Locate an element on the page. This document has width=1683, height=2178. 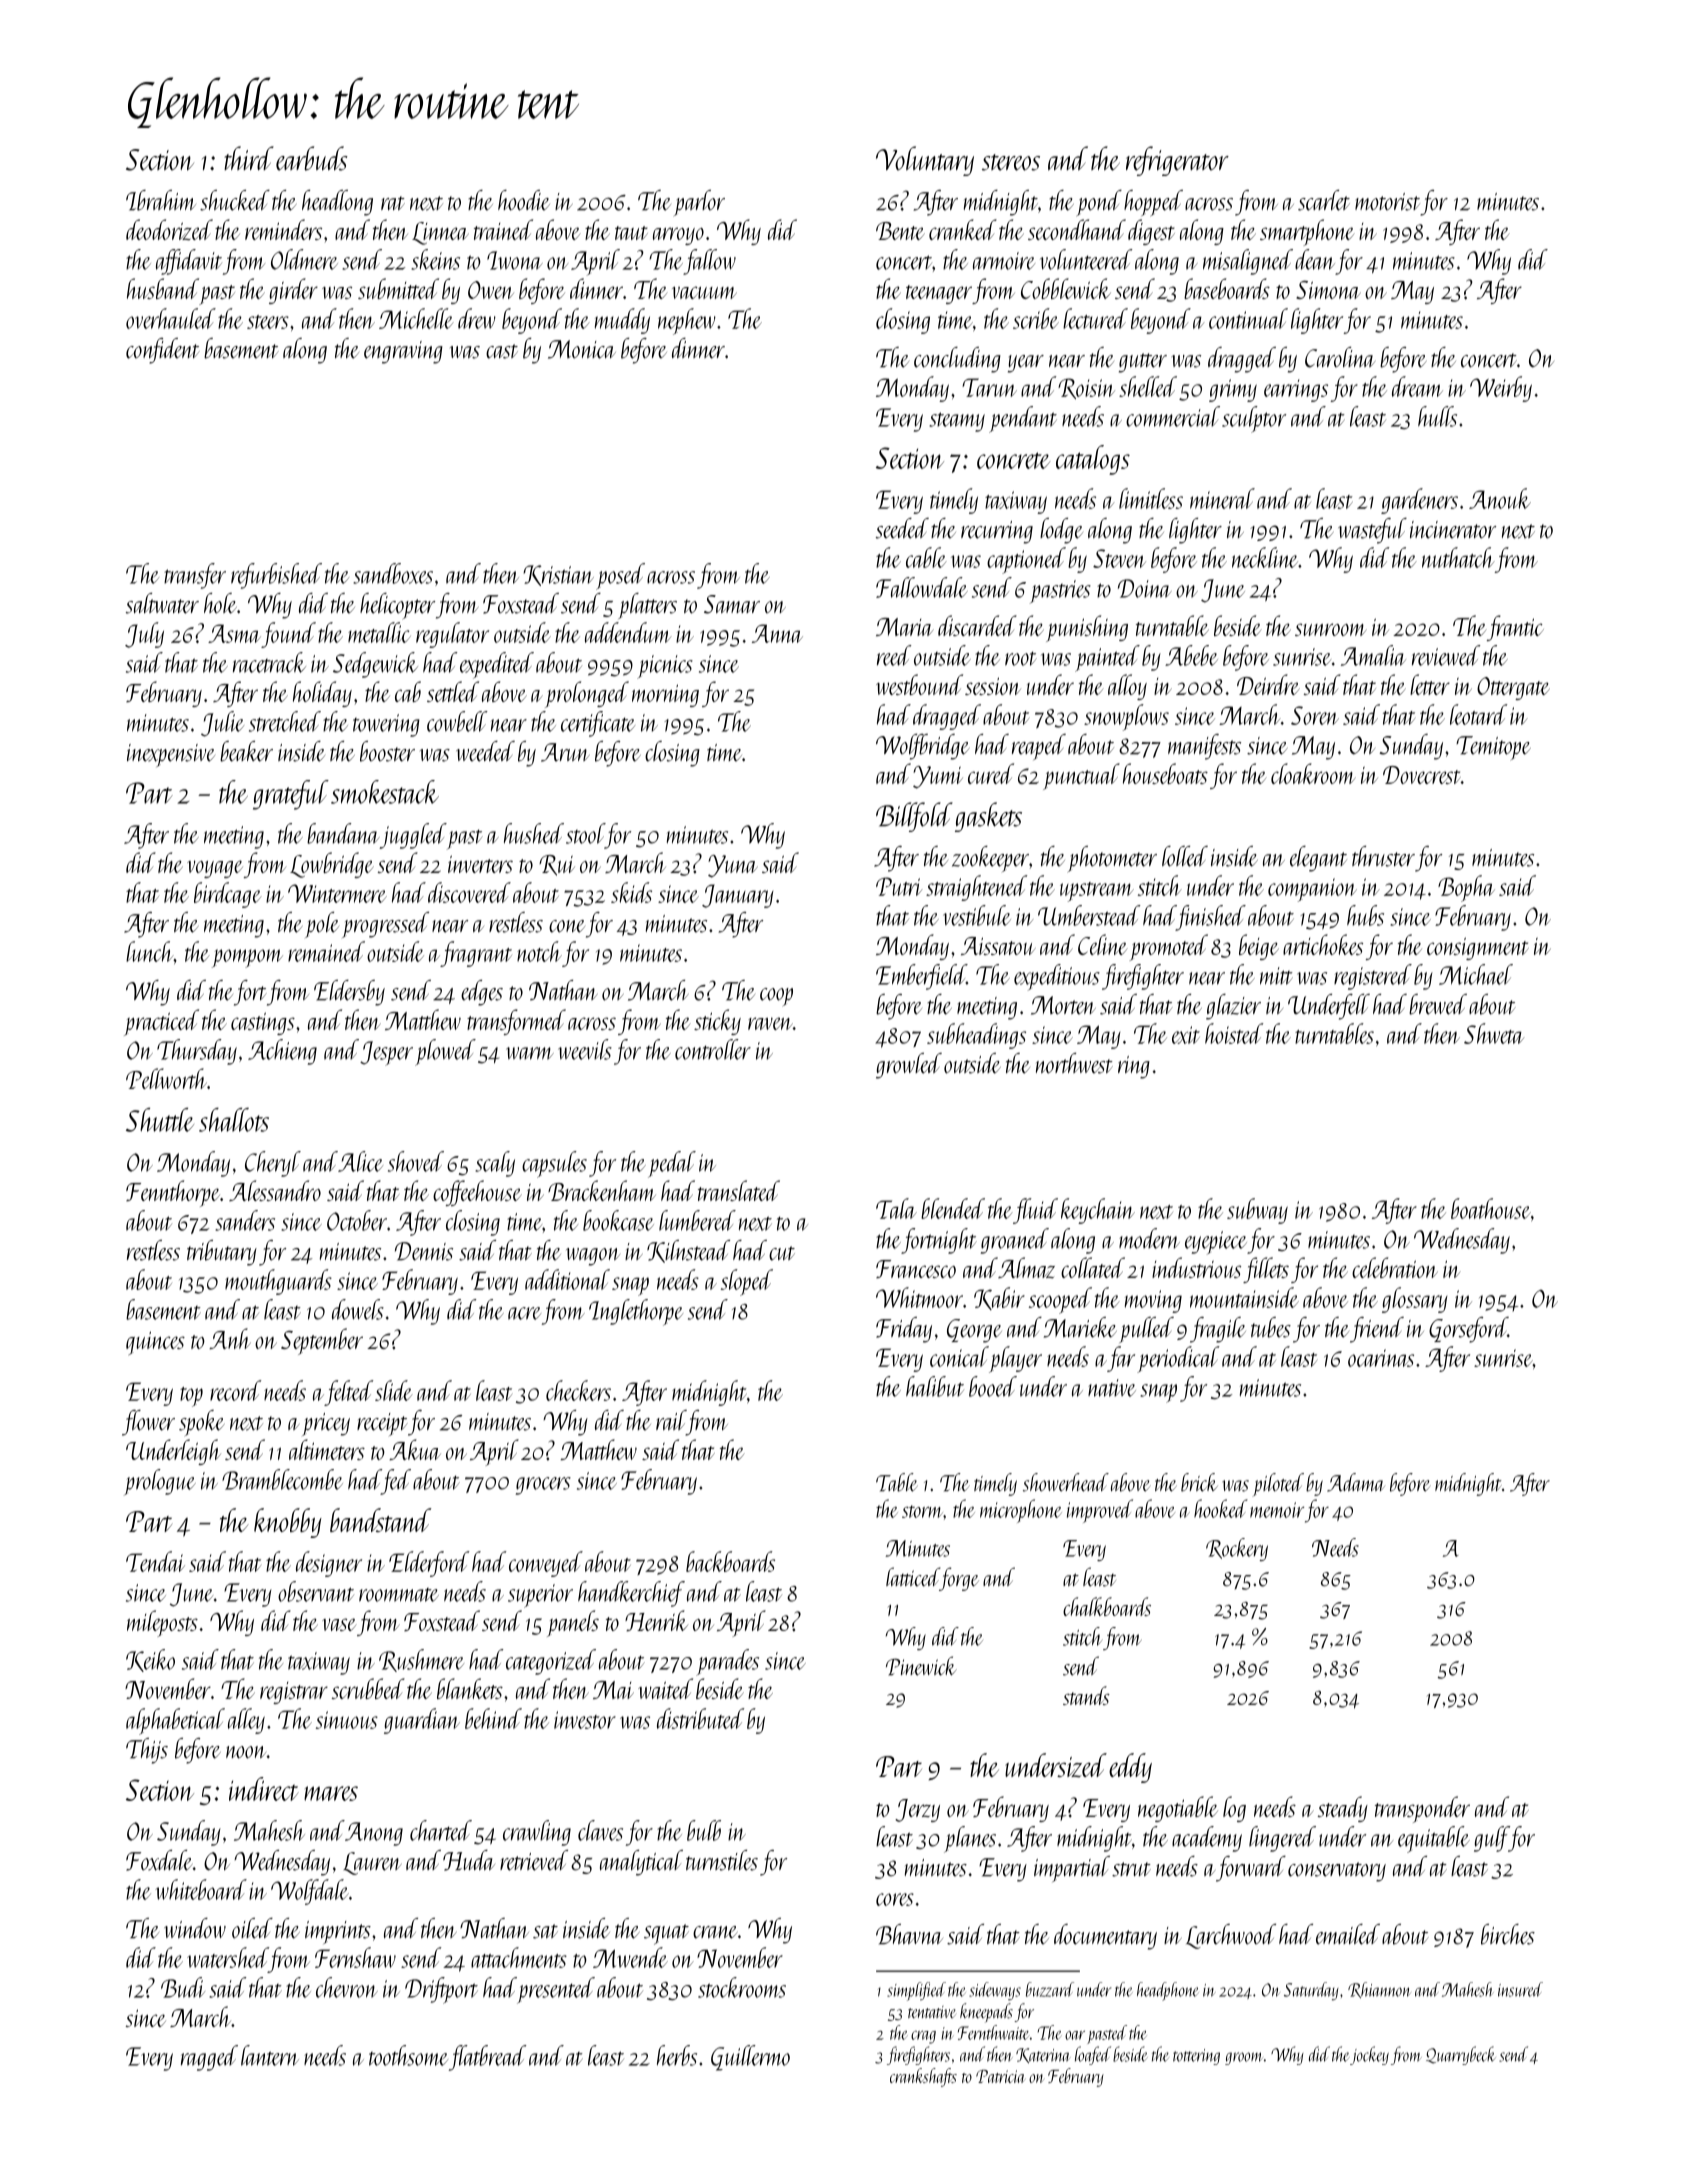
Guillermo is located at coordinates (750, 2058).
